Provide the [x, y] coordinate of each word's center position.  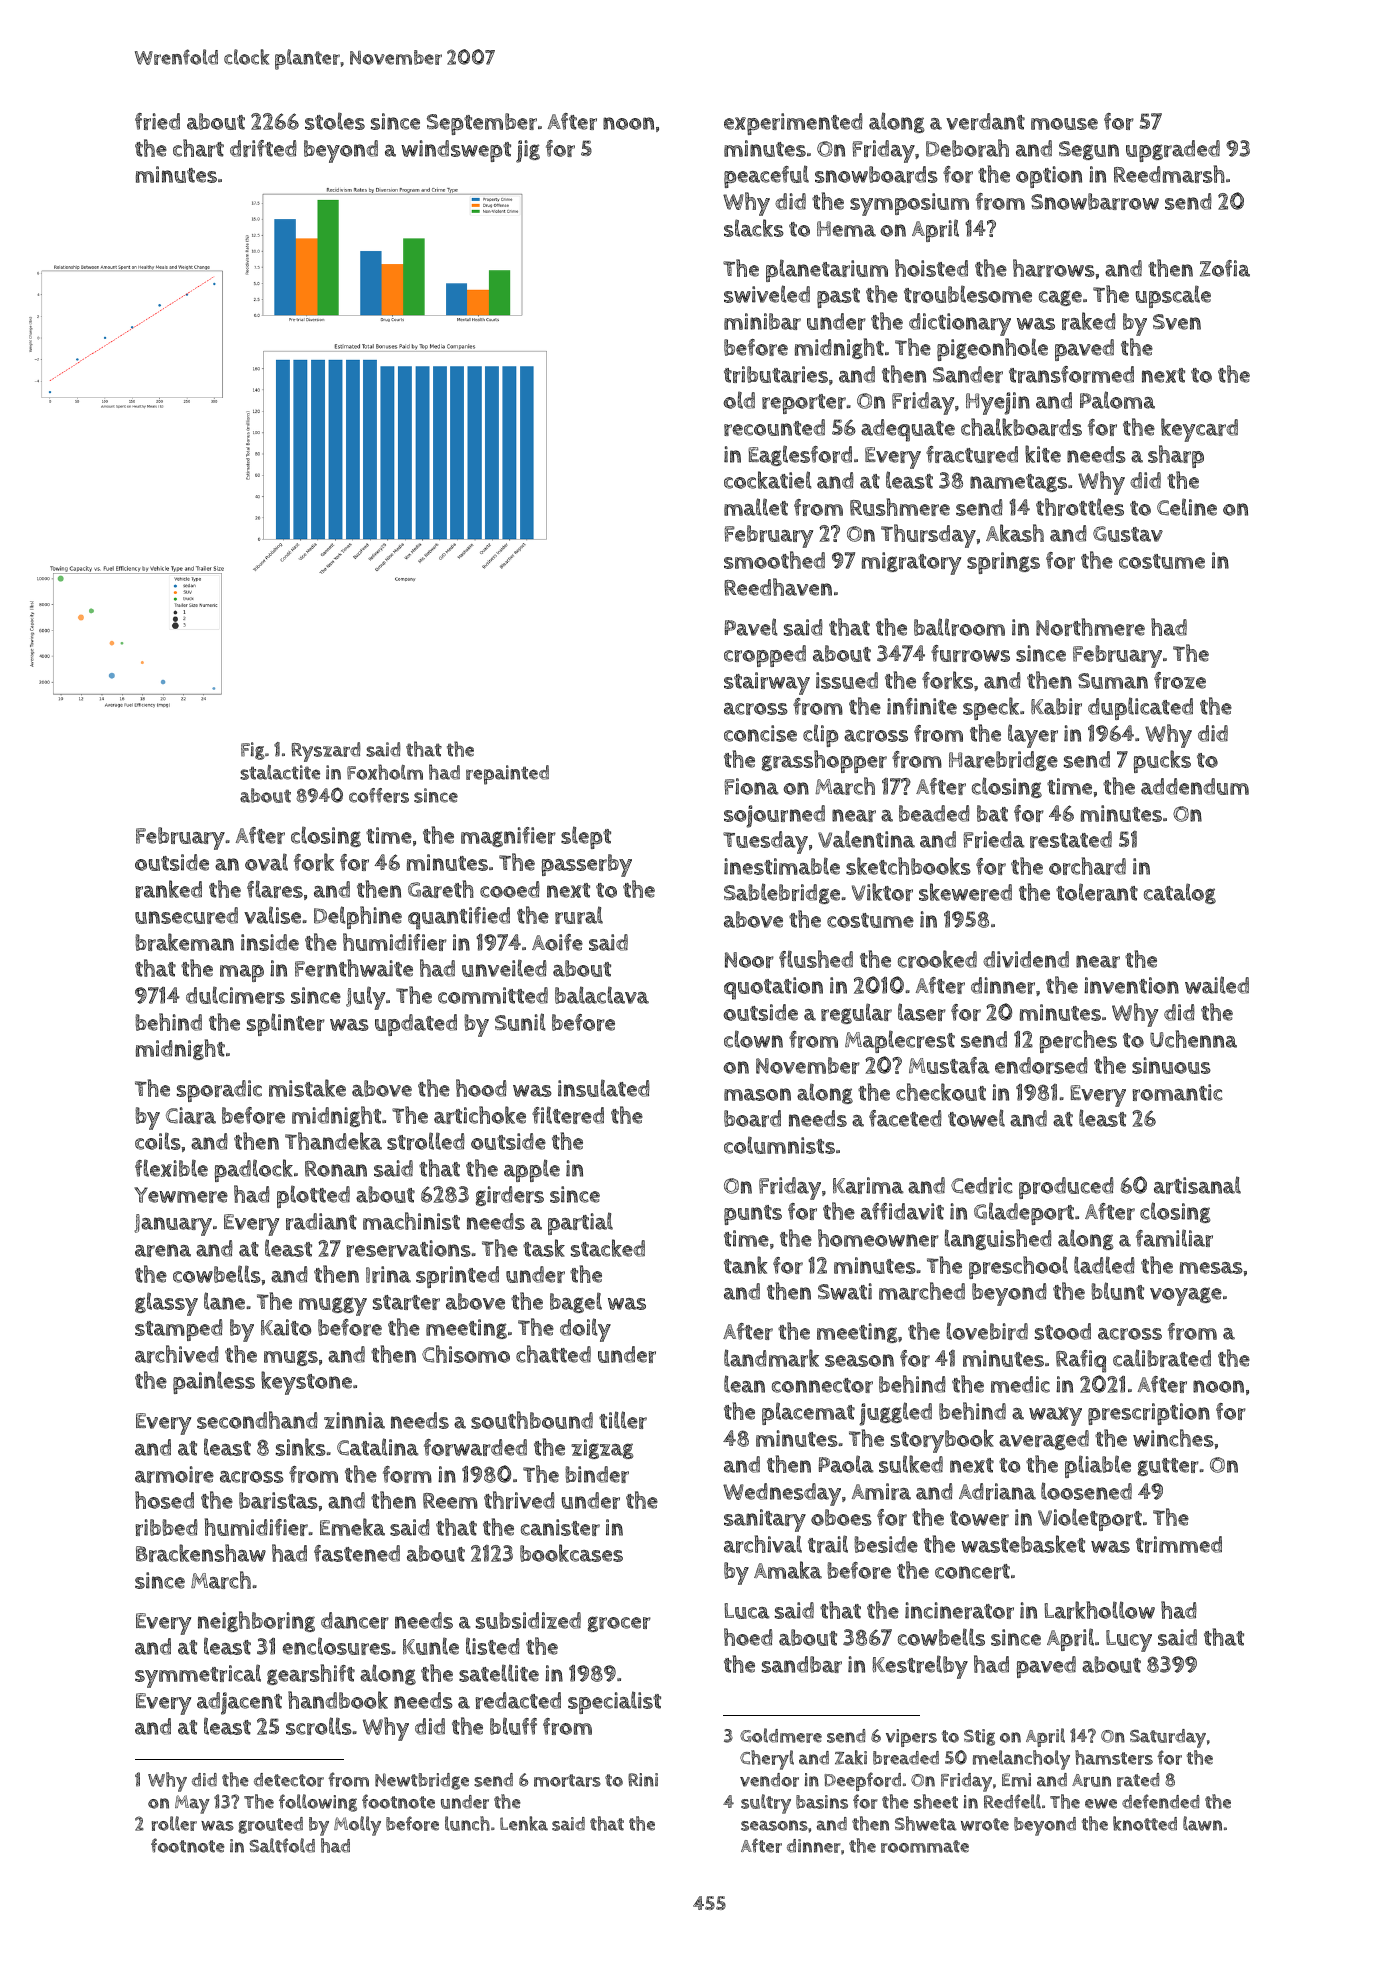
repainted [507, 775]
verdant [985, 121]
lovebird [987, 1331]
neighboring [256, 1621]
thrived [519, 1500]
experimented [793, 124]
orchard [1087, 866]
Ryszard [325, 752]
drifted [263, 148]
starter [406, 1302]
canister [560, 1527]
